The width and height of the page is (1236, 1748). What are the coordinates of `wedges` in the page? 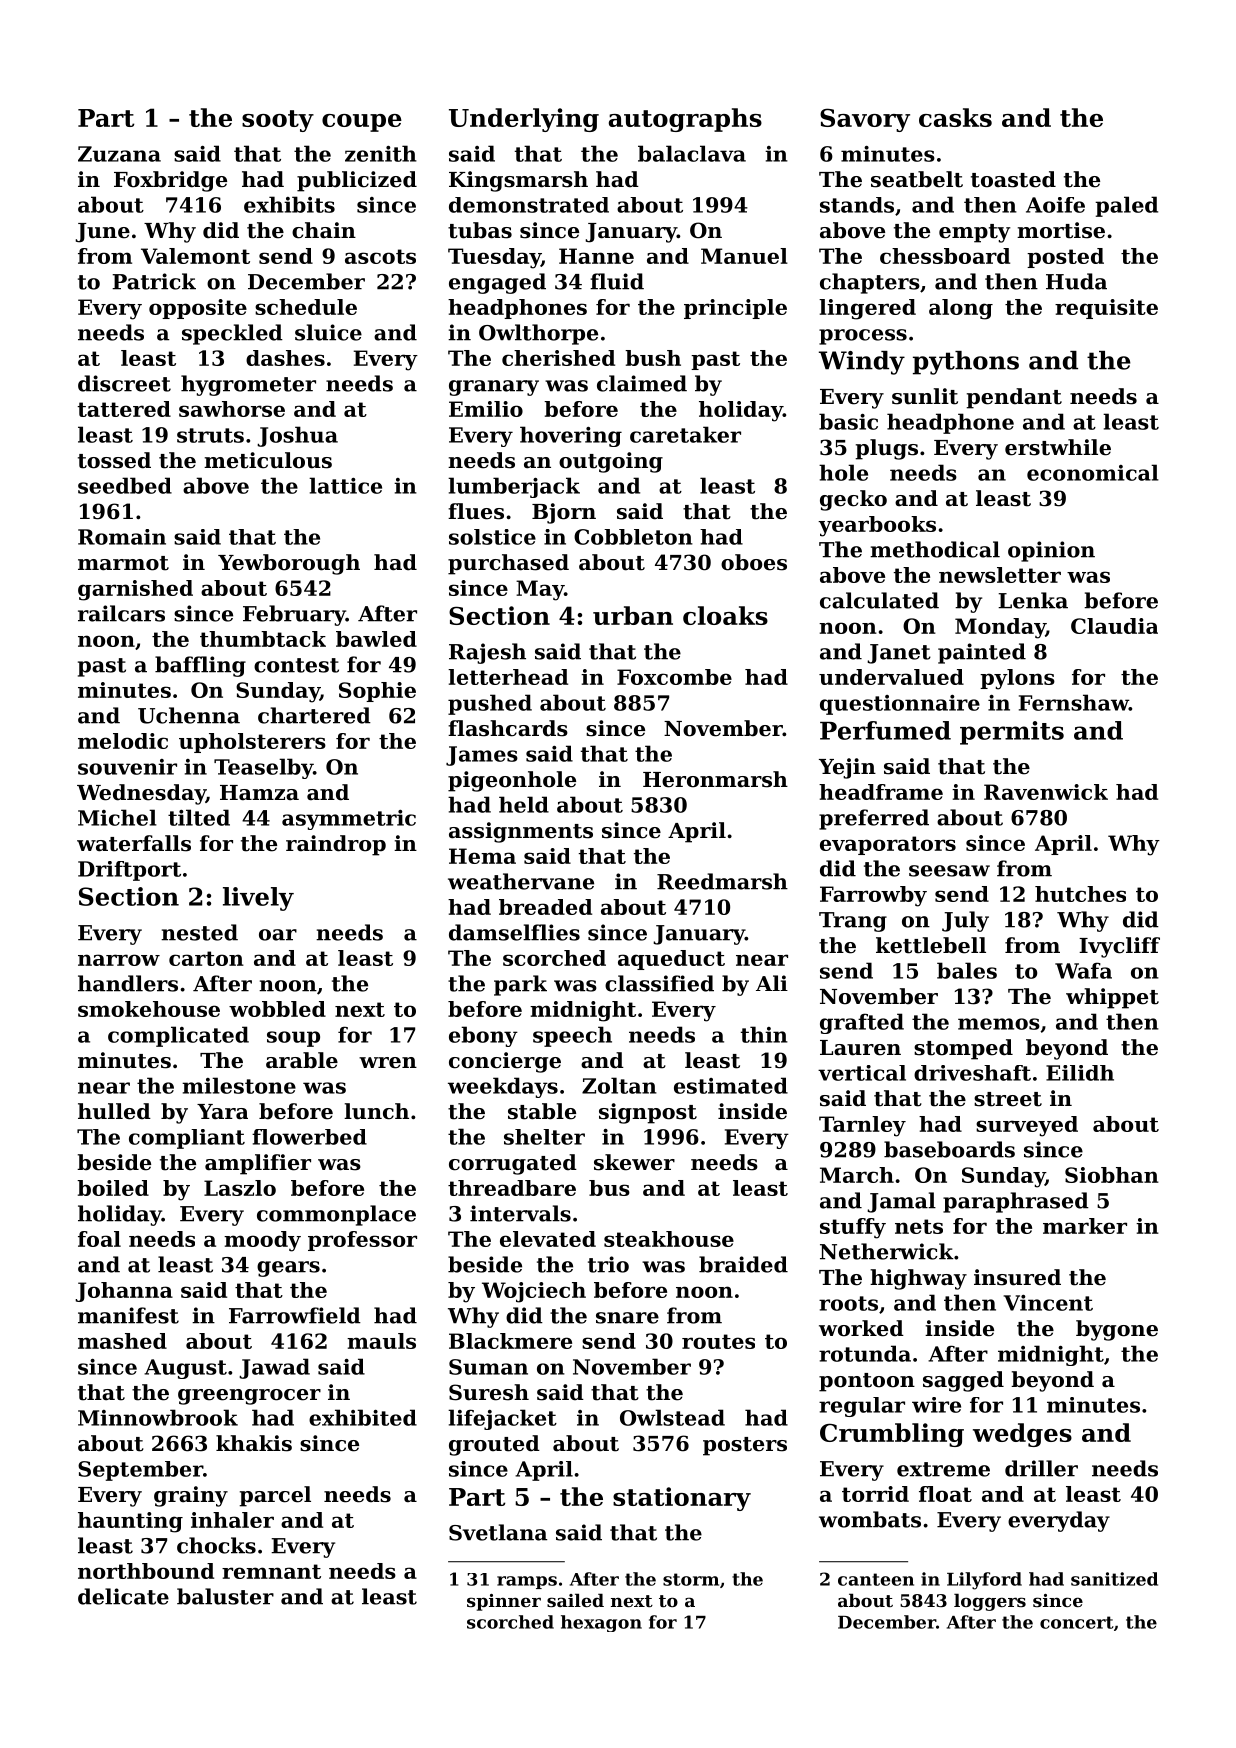 It's located at (1022, 1435).
